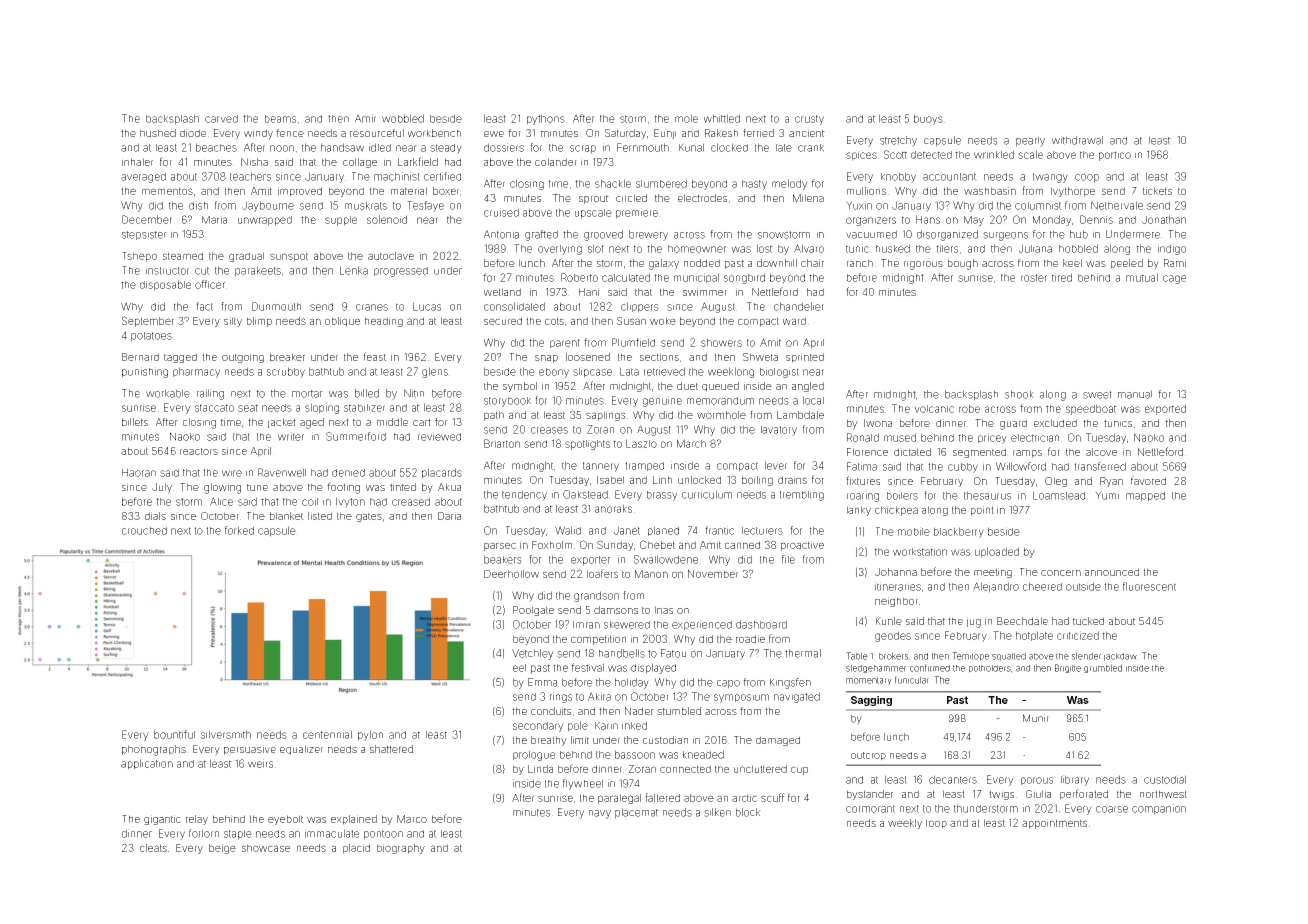 The image size is (1308, 924). Describe the element at coordinates (809, 120) in the page. I see `crusty` at that location.
